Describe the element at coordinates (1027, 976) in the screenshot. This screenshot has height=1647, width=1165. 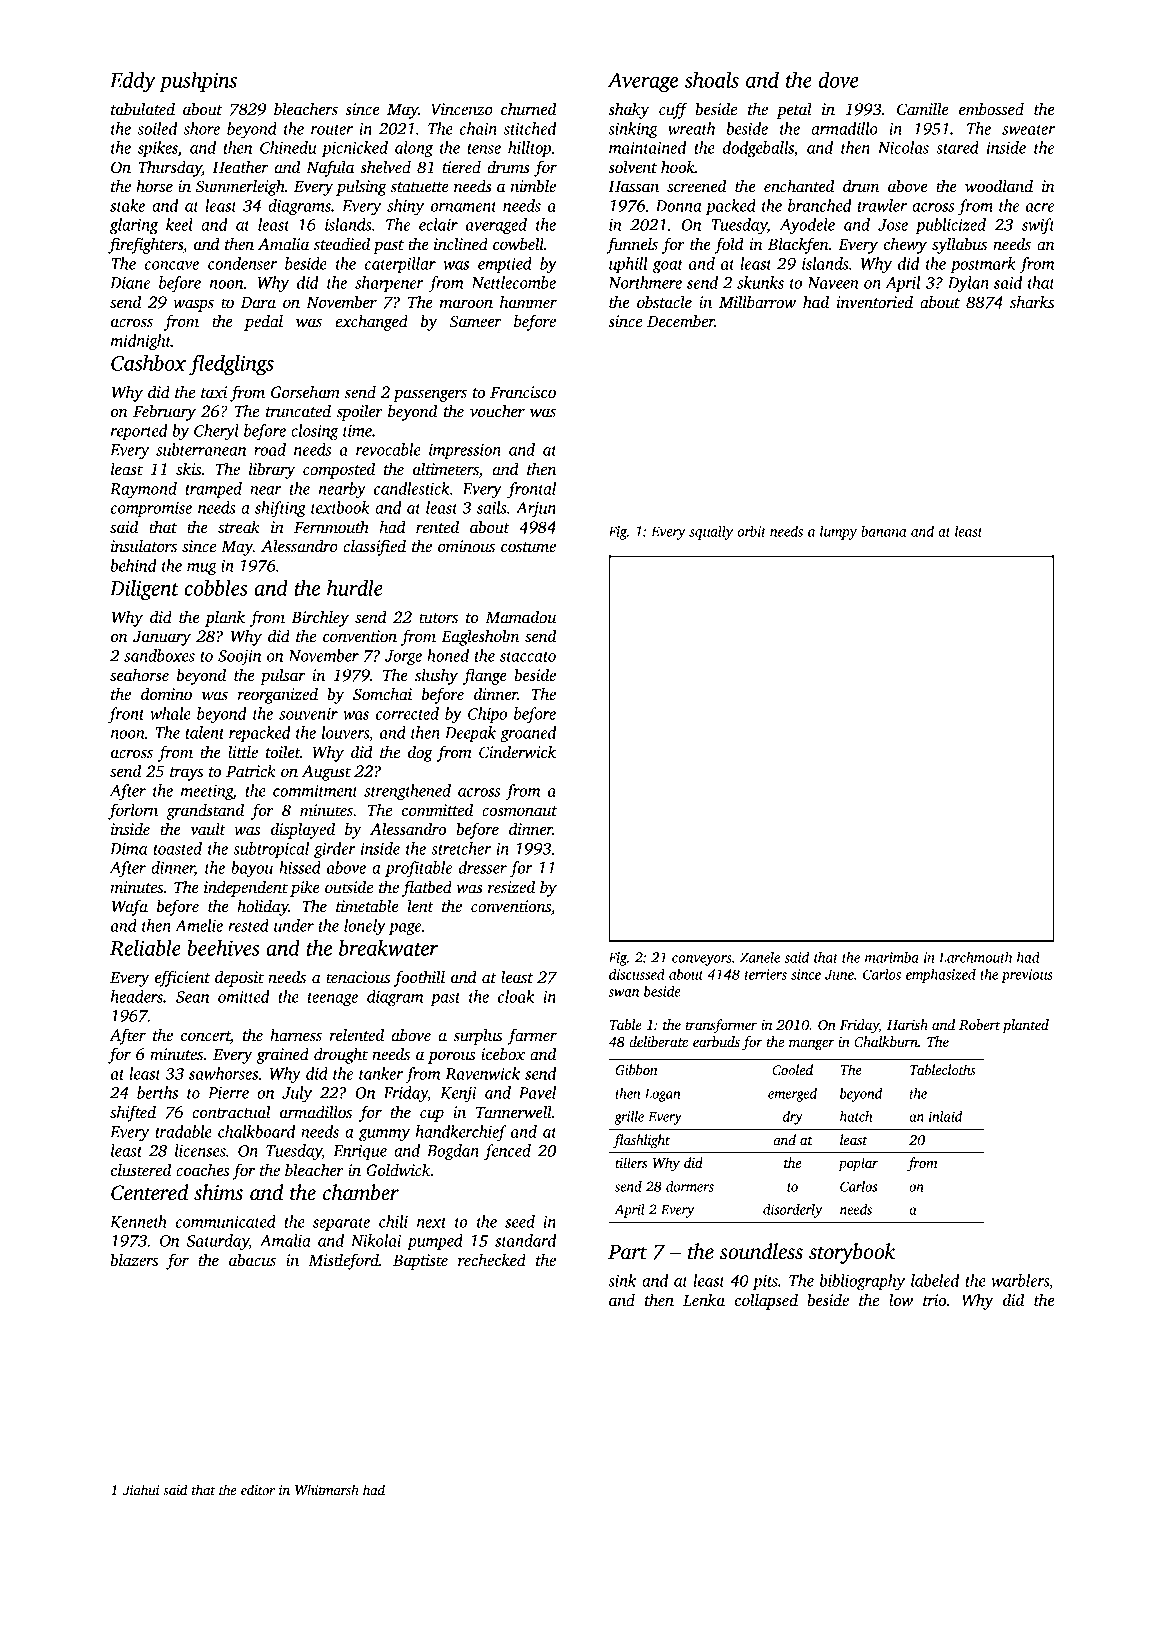
I see `previous` at that location.
